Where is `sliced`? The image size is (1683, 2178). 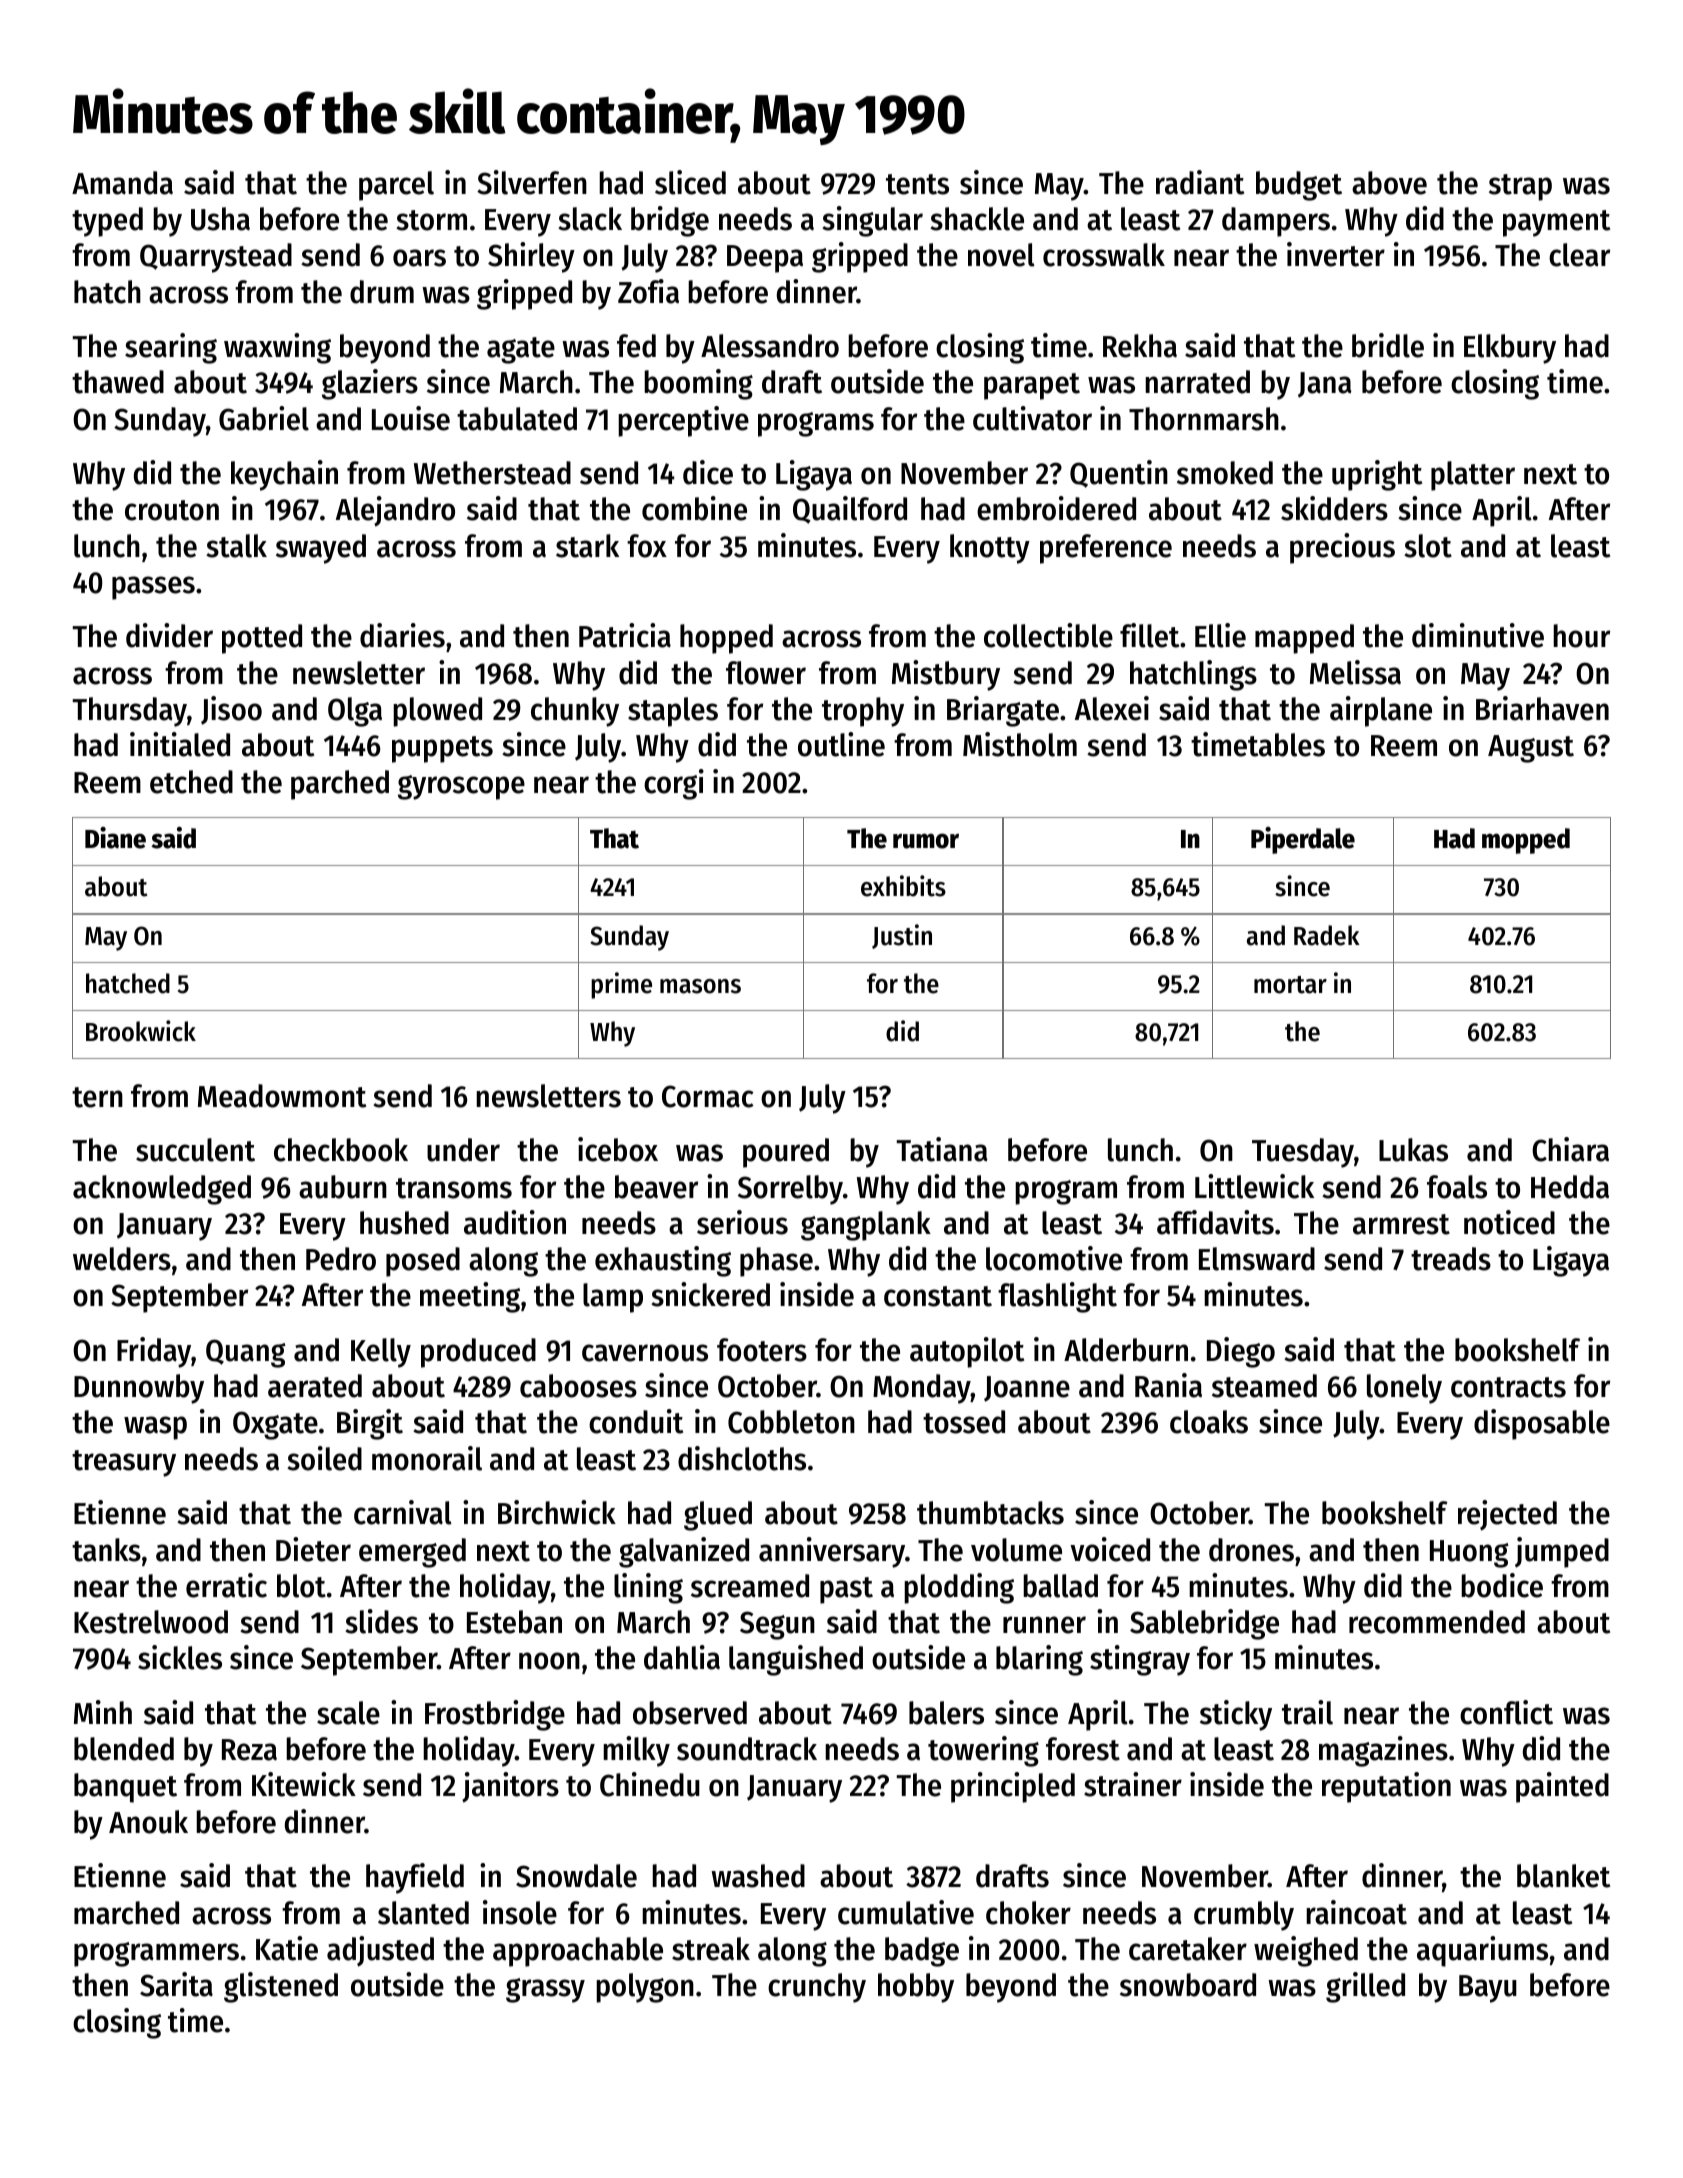 sliced is located at coordinates (690, 182).
